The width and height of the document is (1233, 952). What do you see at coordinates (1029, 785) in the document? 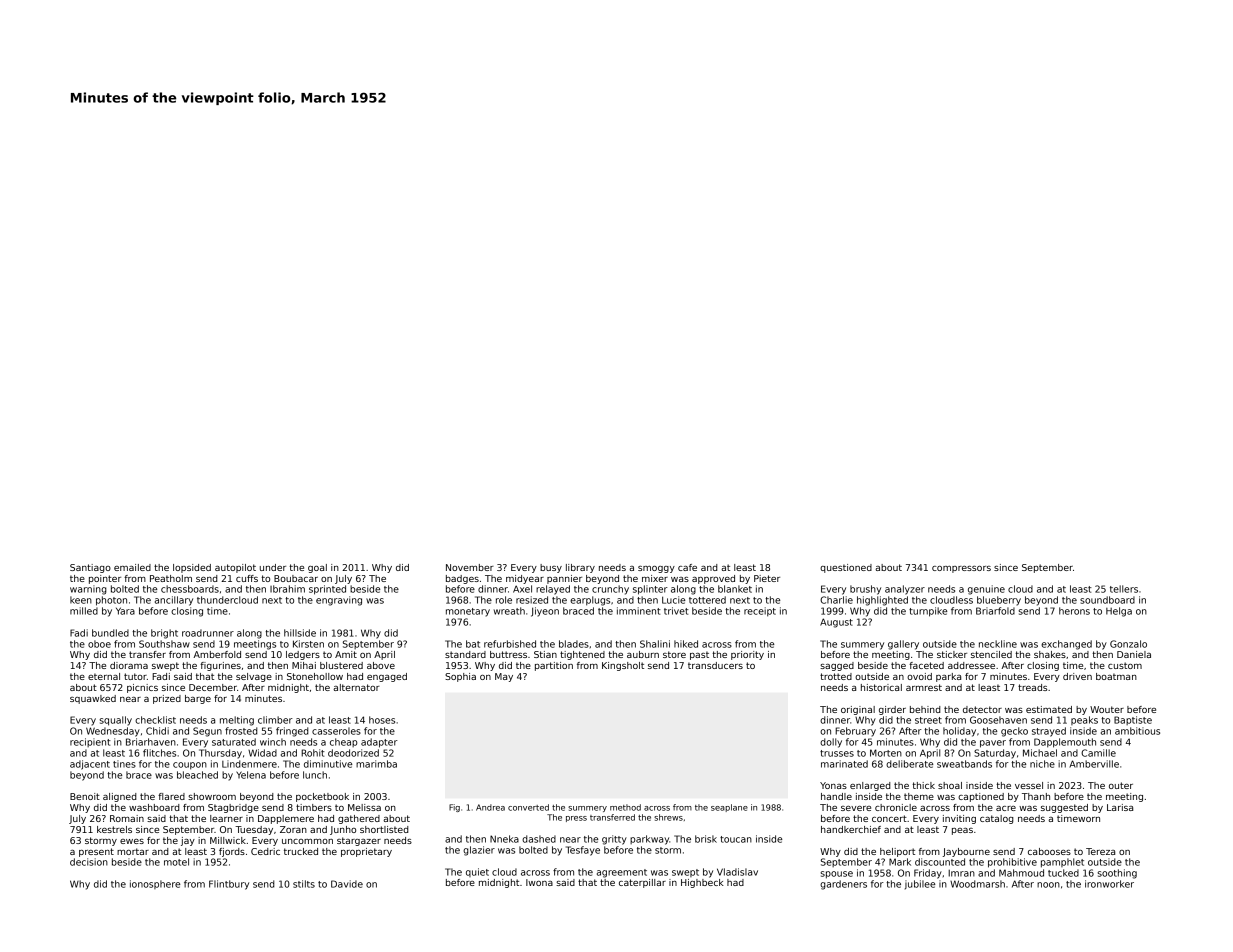
I see `vessel` at bounding box center [1029, 785].
